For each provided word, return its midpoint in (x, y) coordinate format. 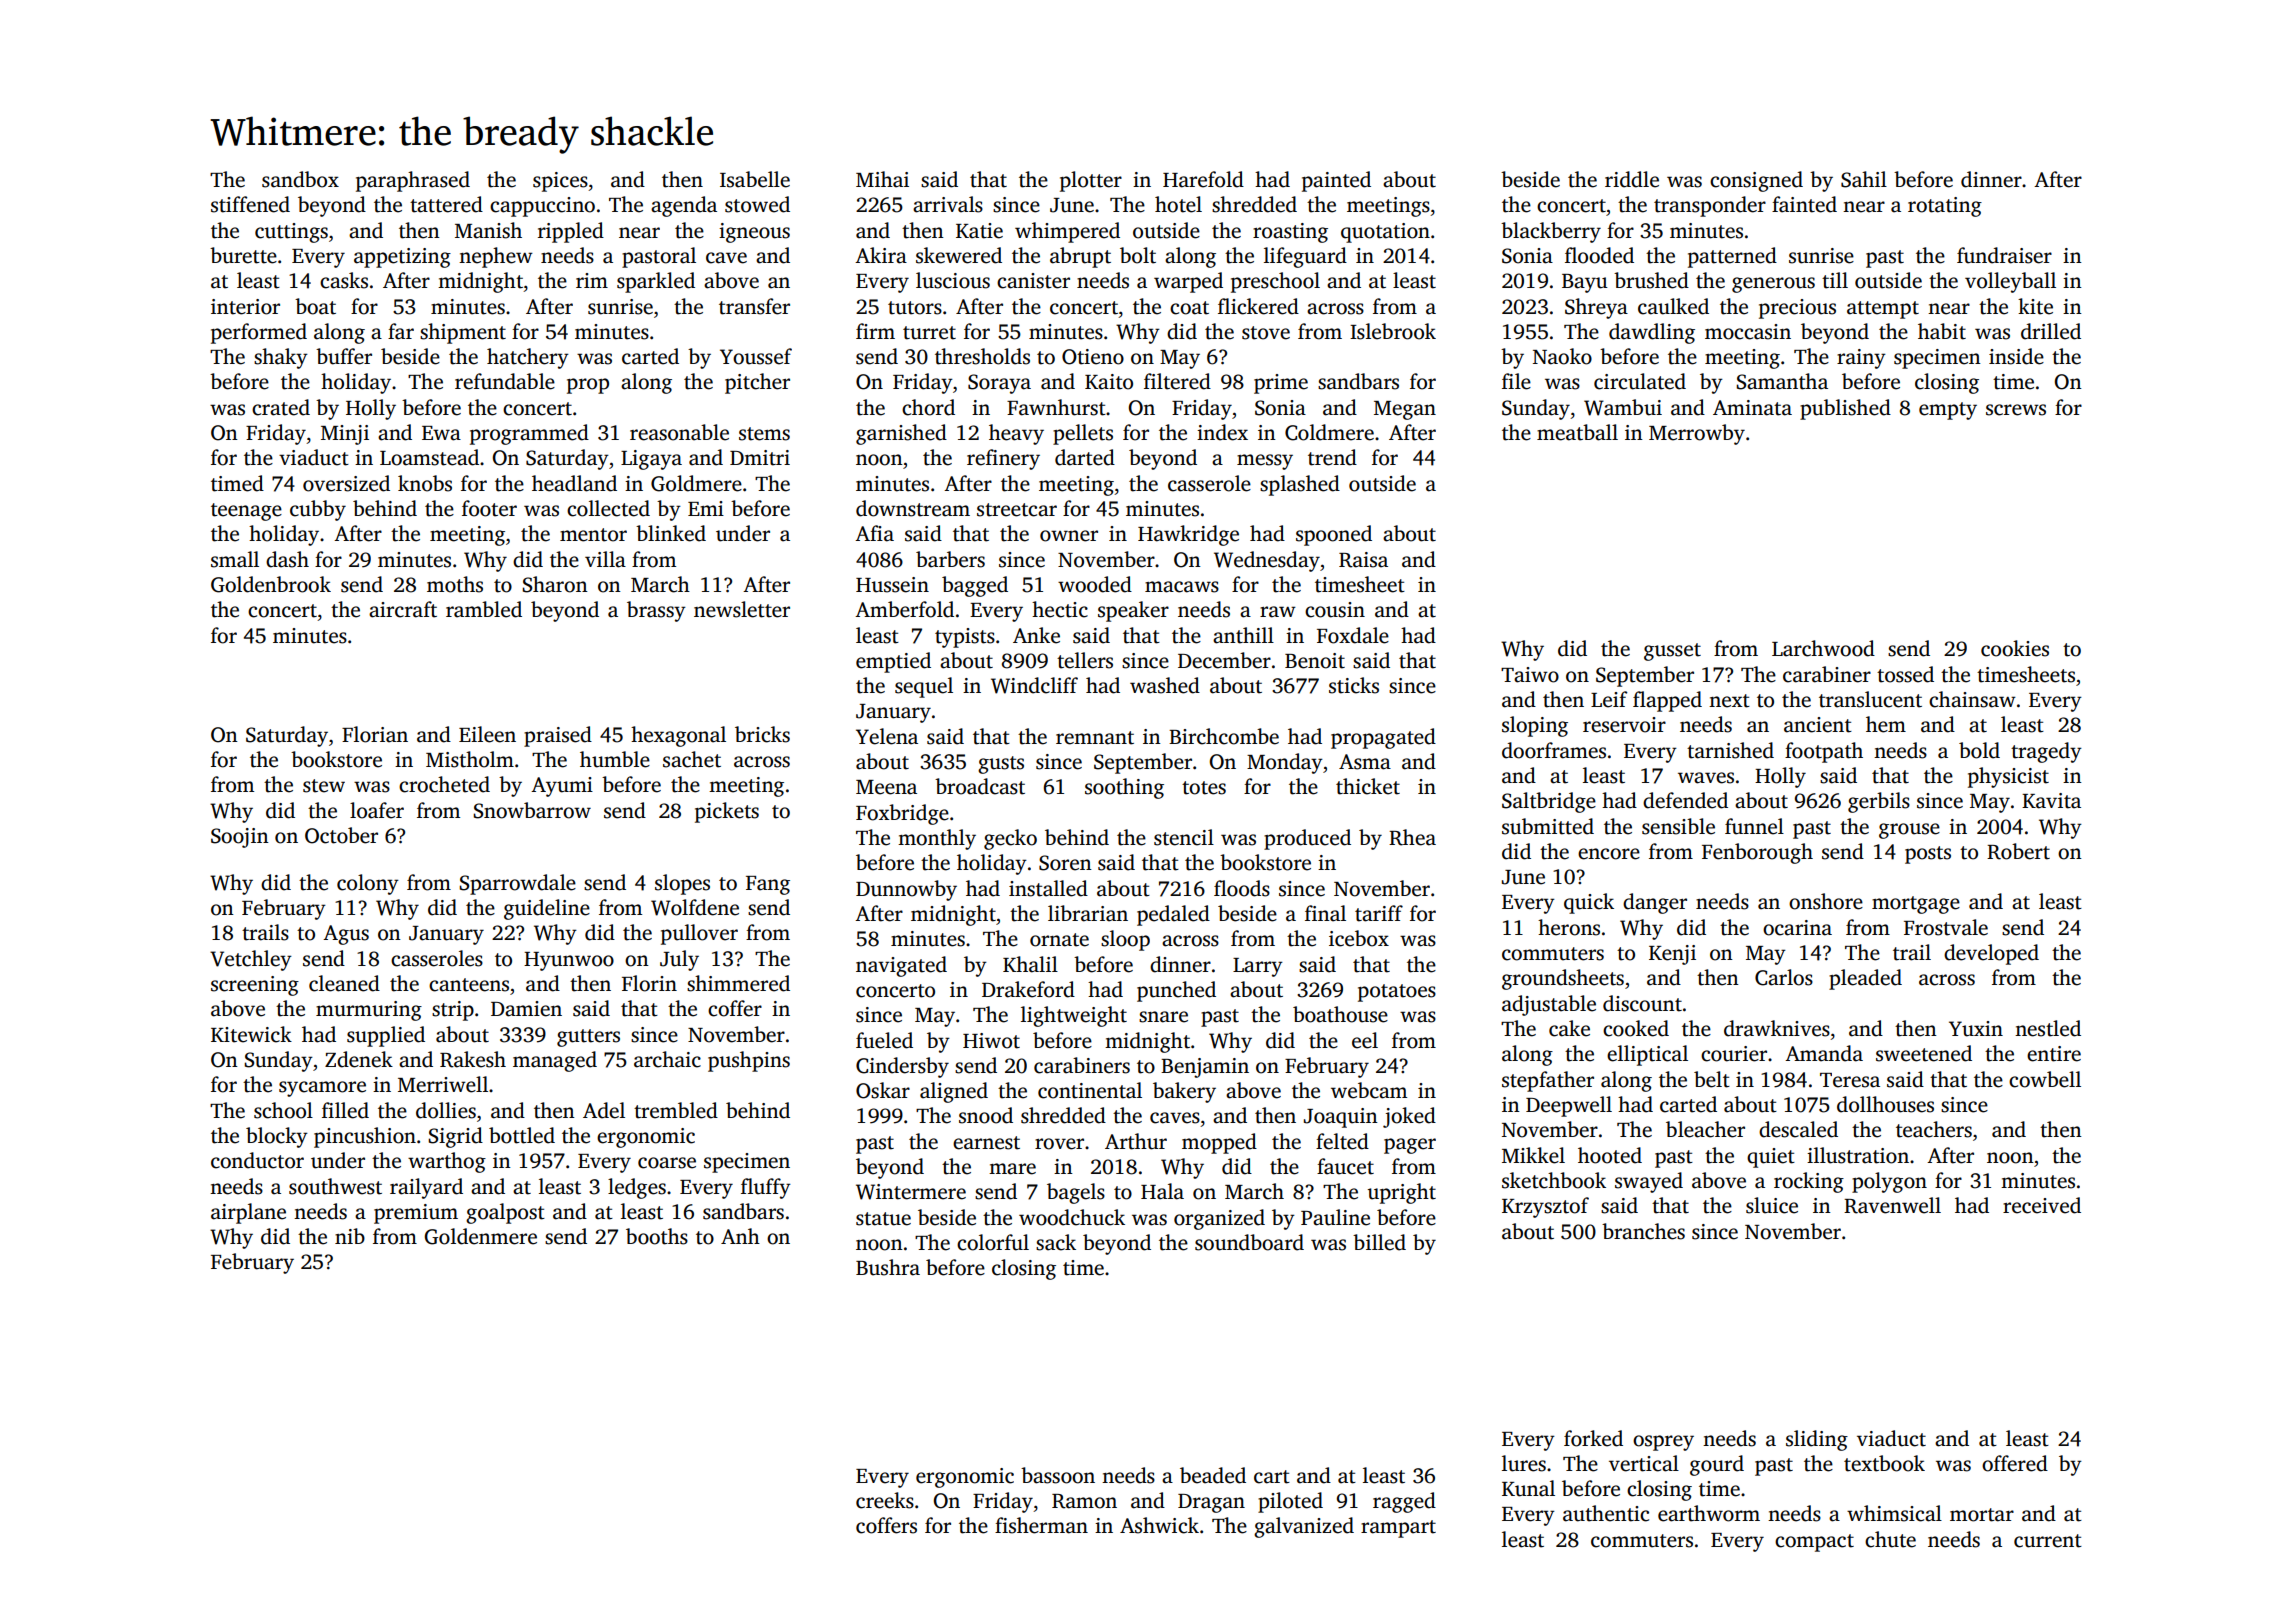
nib (350, 1236)
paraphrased (413, 181)
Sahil (1864, 179)
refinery (1003, 459)
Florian (375, 734)
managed (555, 1061)
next (1729, 701)
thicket (1368, 786)
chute (1890, 1539)
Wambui (1623, 407)
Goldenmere (481, 1236)
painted (1336, 181)
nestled (2048, 1028)
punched (1176, 991)
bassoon (1058, 1475)
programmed (529, 434)
